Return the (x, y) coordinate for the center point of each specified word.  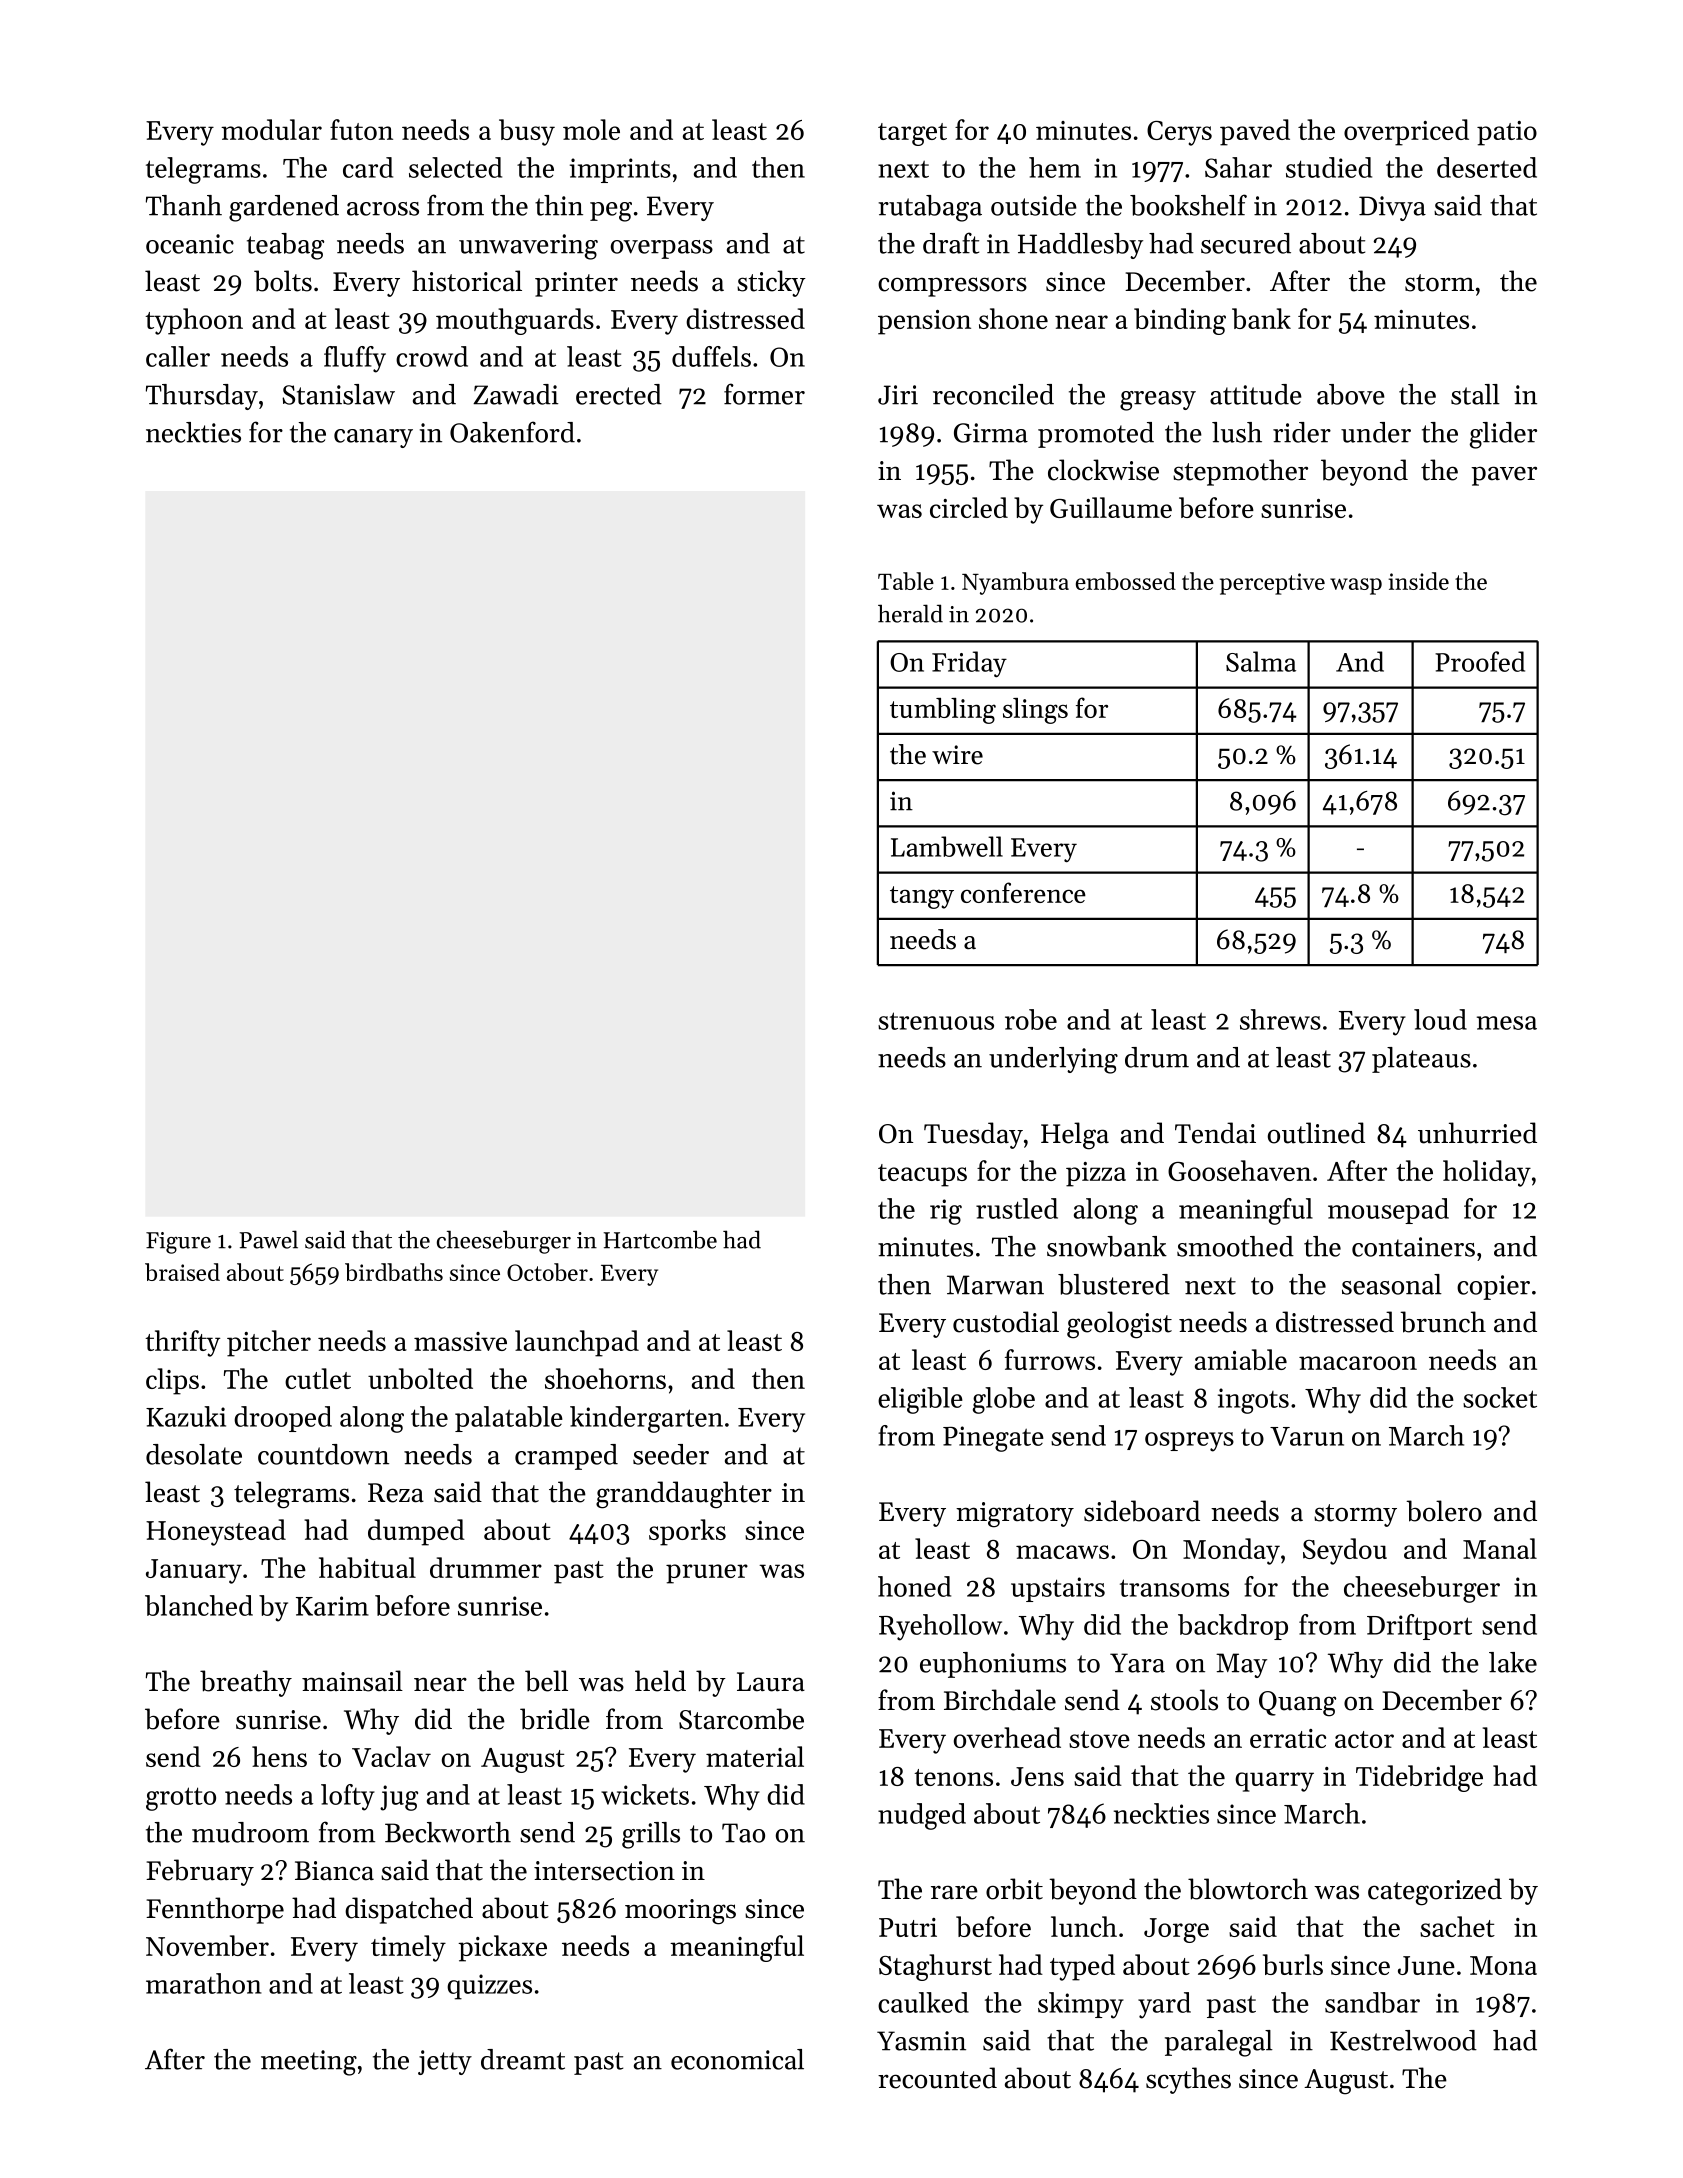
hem (1055, 167)
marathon (204, 1983)
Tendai (1215, 1133)
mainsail (352, 1681)
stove (1099, 1739)
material (755, 1756)
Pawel (269, 1239)
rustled (1017, 1208)
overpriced (1406, 132)
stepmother (1240, 472)
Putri (908, 1927)
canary (373, 438)
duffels (711, 356)
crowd (432, 356)
